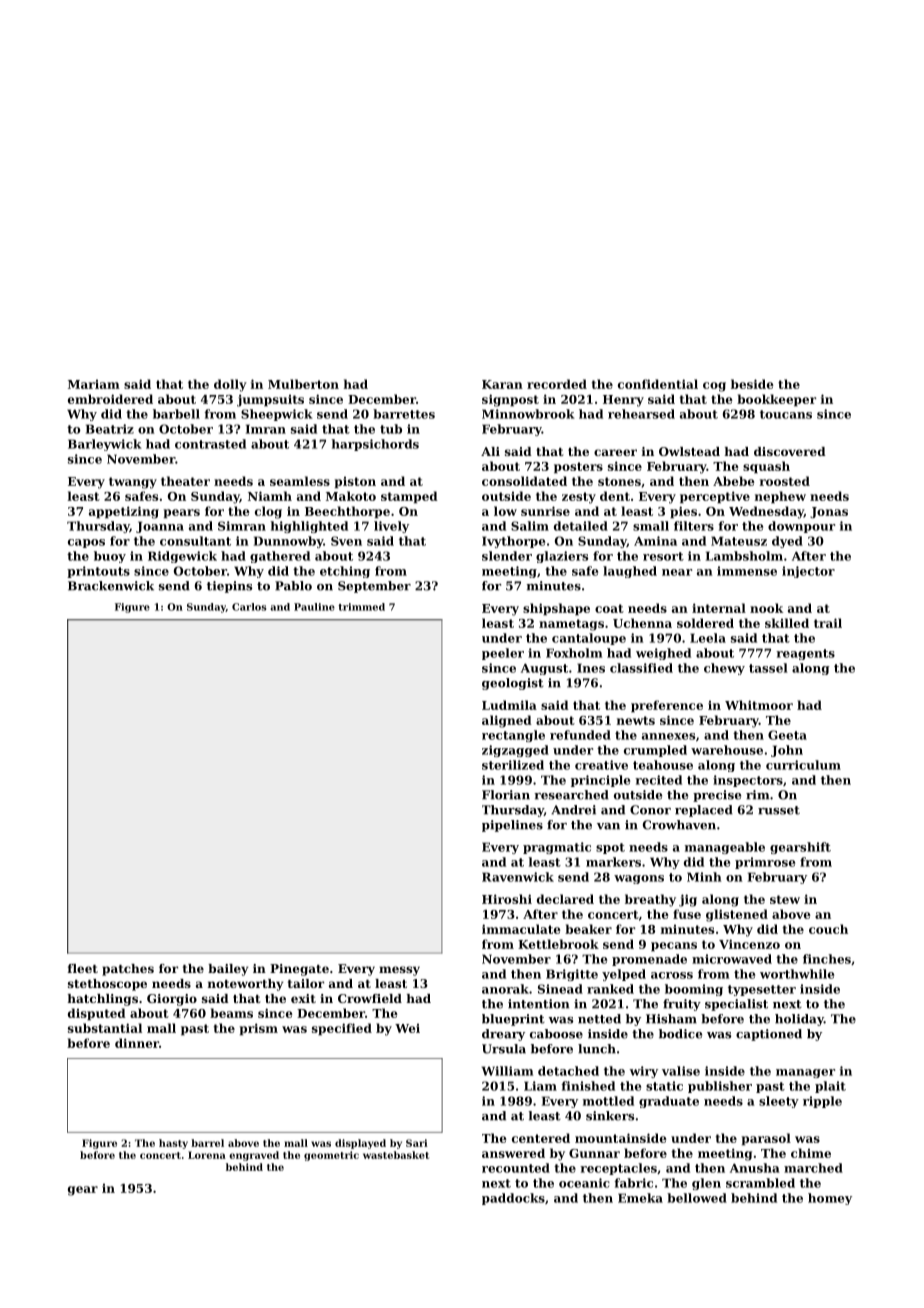  What do you see at coordinates (610, 1116) in the screenshot?
I see `sinkers` at bounding box center [610, 1116].
